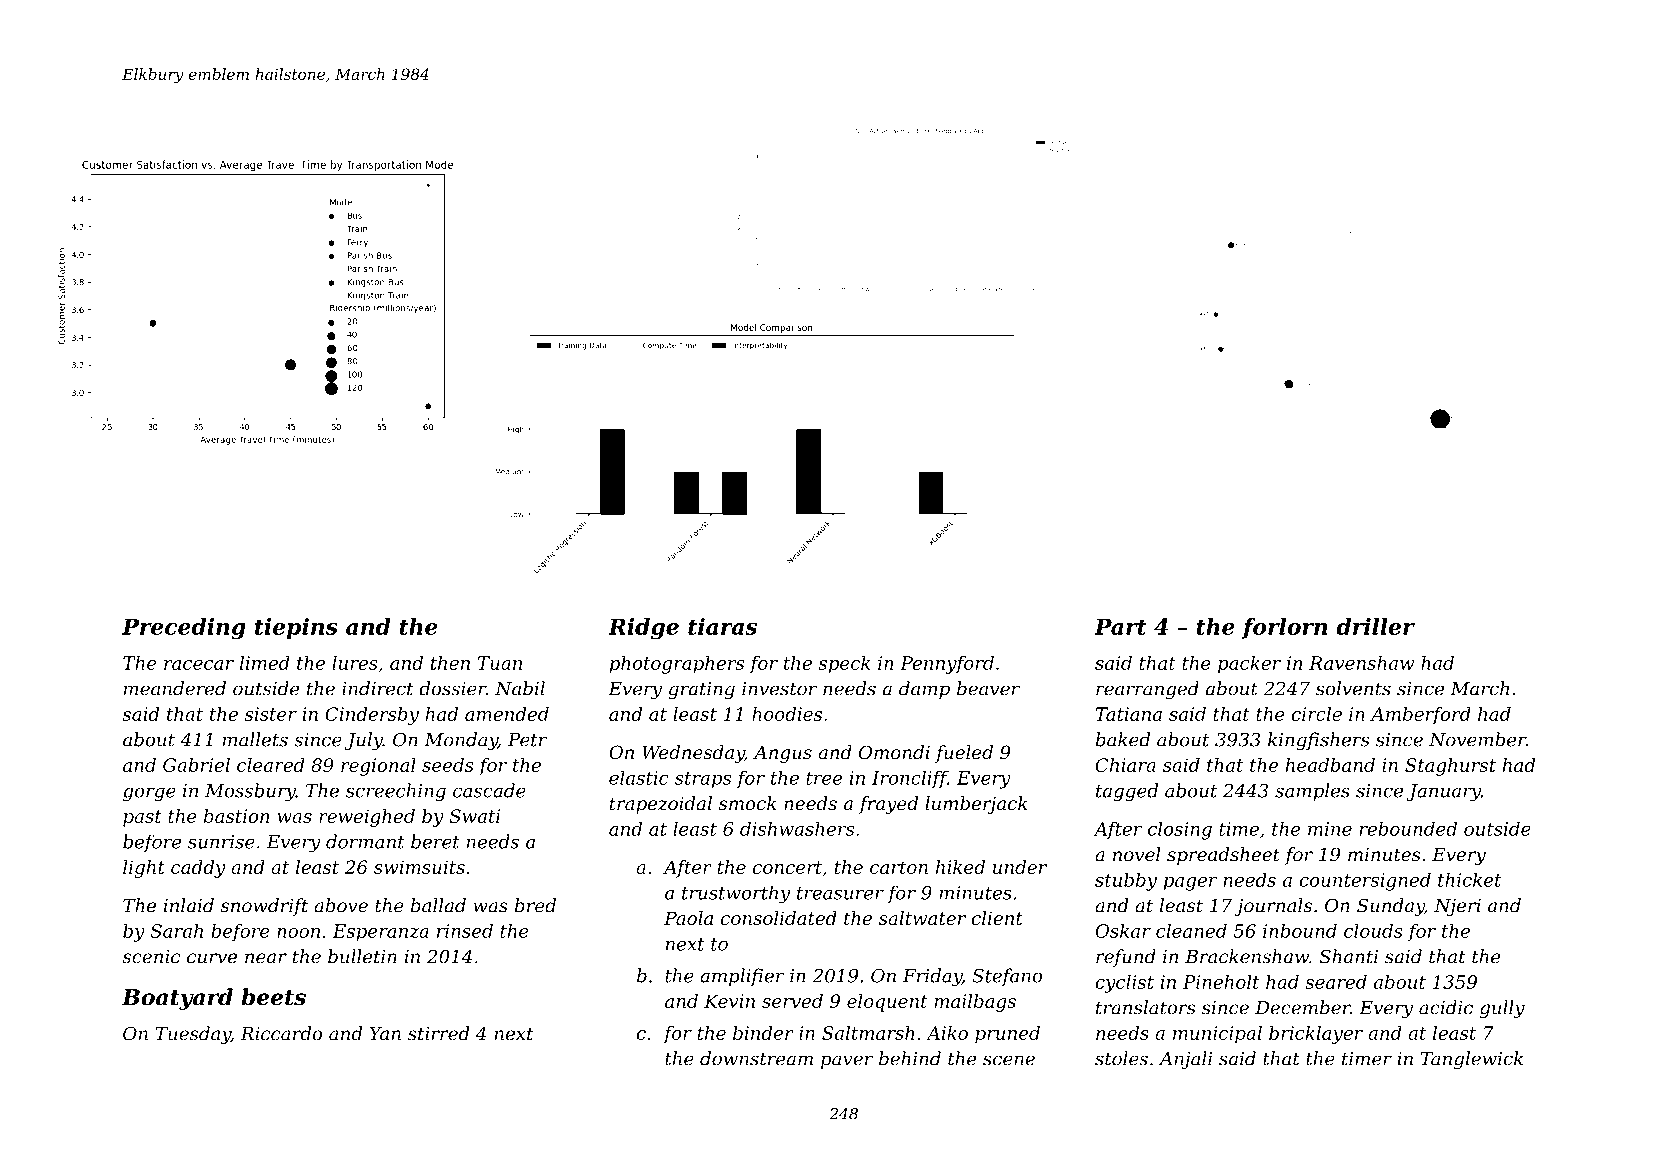  Describe the element at coordinates (1470, 880) in the screenshot. I see `thicket` at that location.
